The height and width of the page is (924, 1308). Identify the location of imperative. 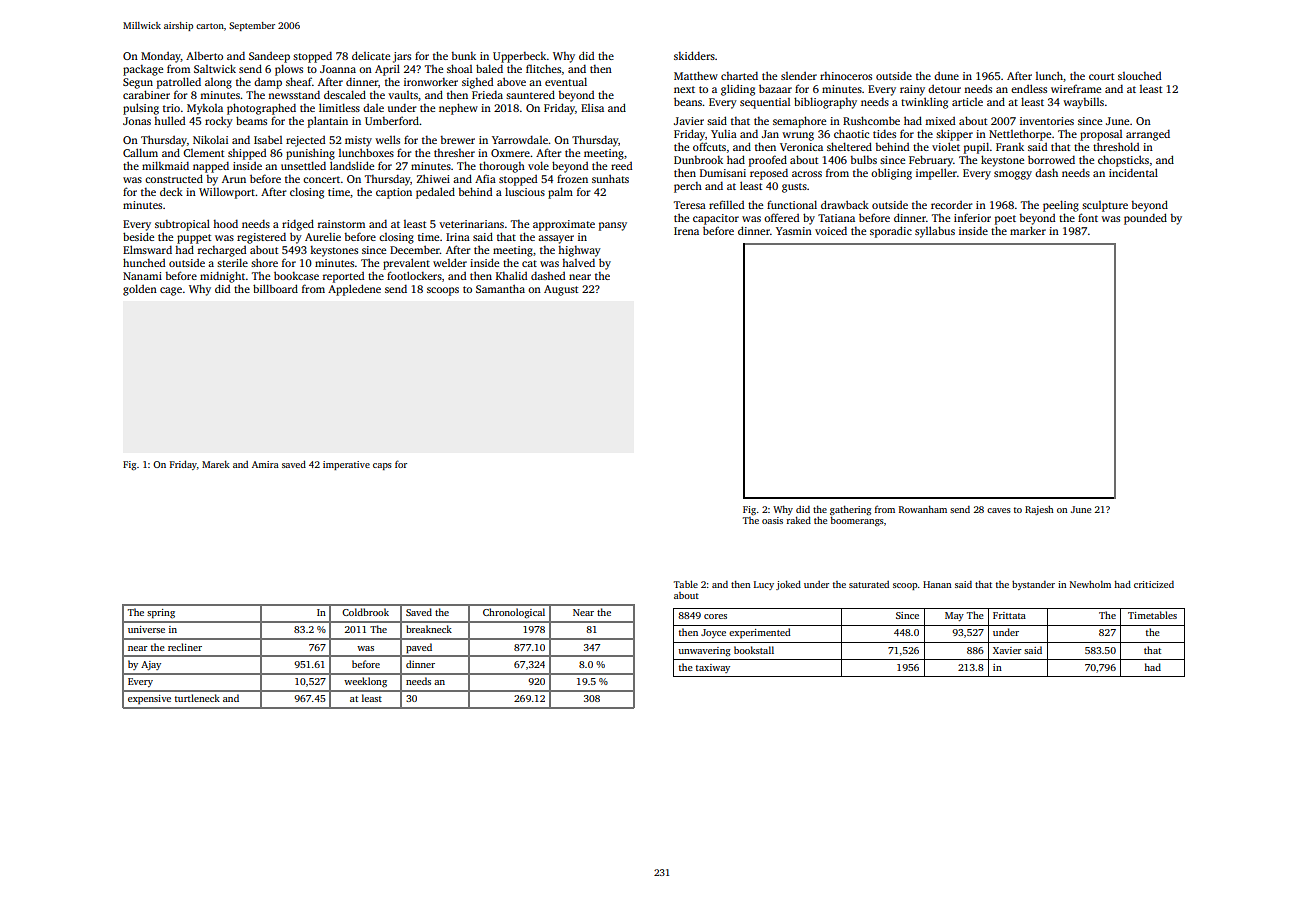
(346, 465).
